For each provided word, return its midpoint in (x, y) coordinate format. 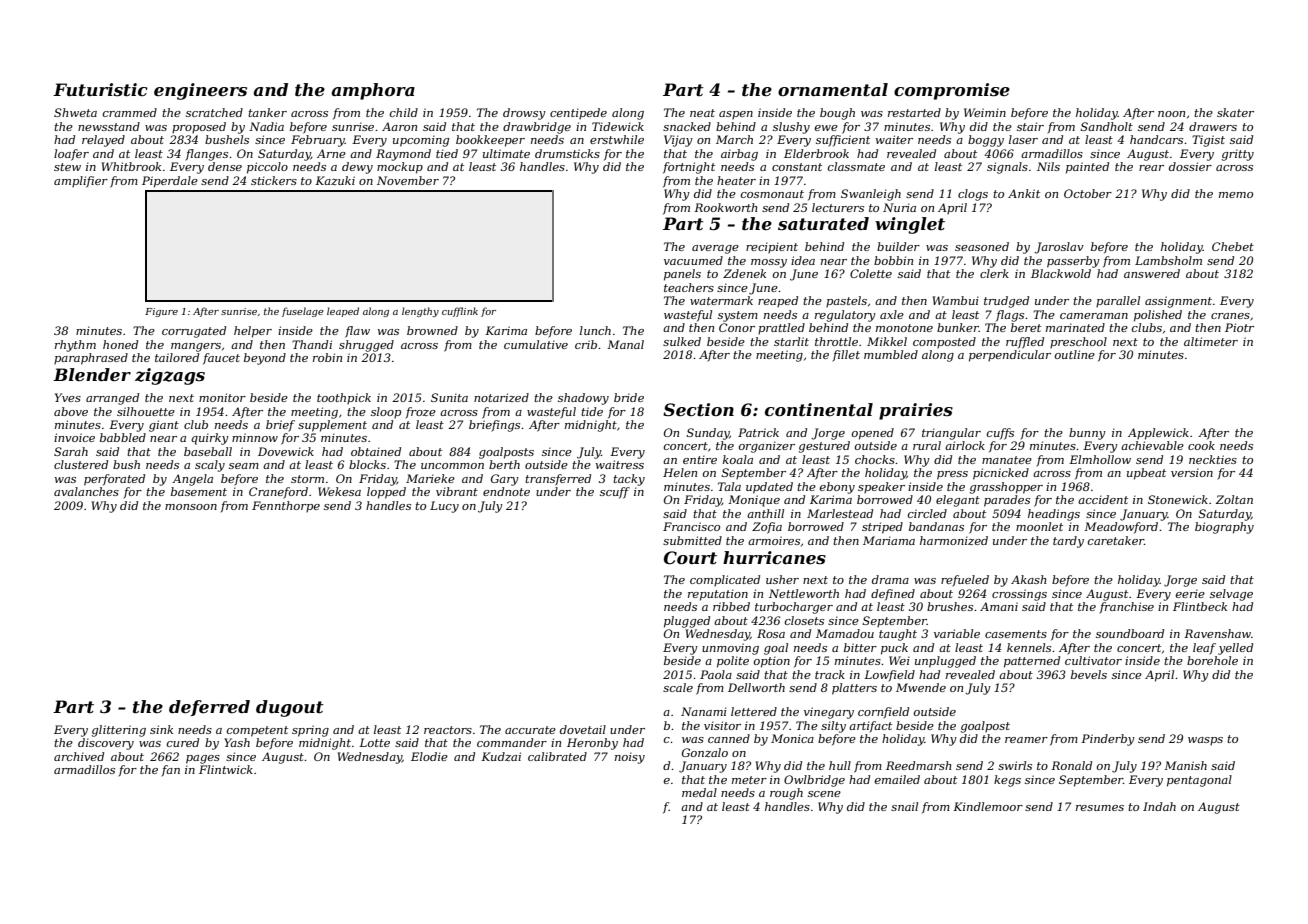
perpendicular (1010, 356)
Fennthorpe (286, 506)
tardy (1068, 542)
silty (833, 727)
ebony (837, 488)
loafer (71, 155)
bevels (1089, 674)
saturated (823, 224)
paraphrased (91, 359)
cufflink (460, 312)
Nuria (899, 207)
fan (170, 771)
